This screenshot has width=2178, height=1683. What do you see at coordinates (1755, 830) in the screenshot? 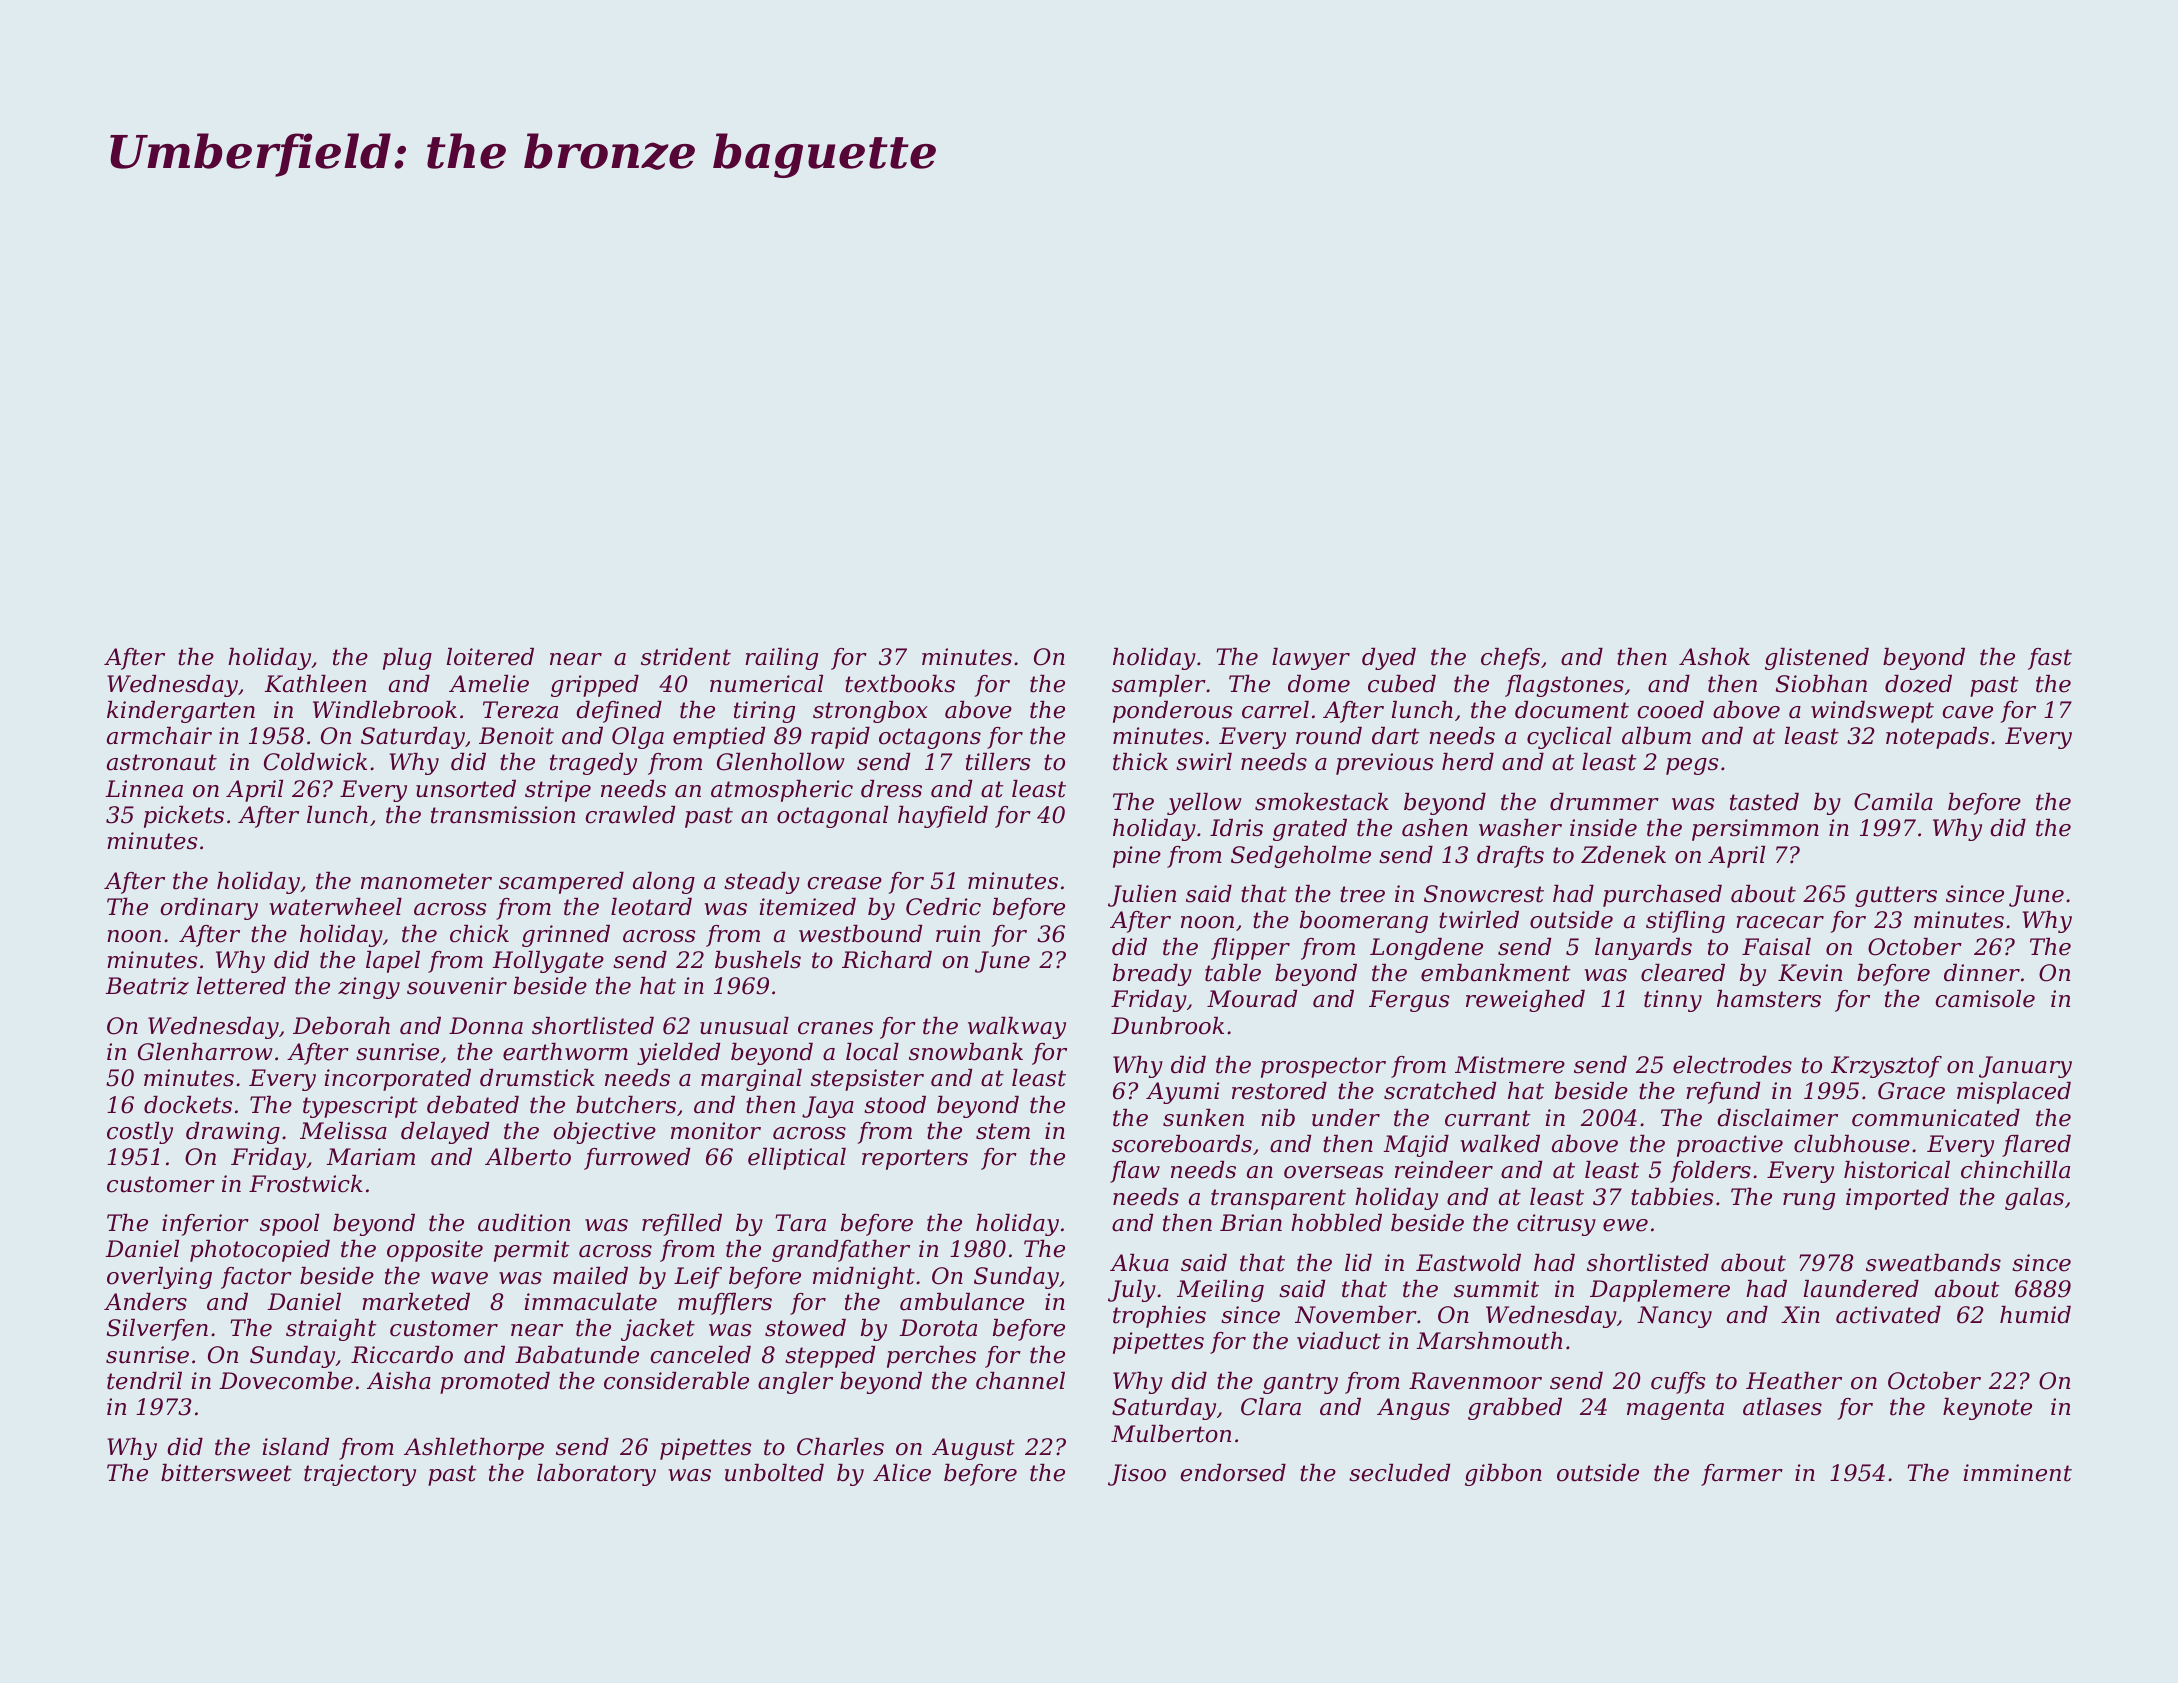
I see `persimmon` at bounding box center [1755, 830].
